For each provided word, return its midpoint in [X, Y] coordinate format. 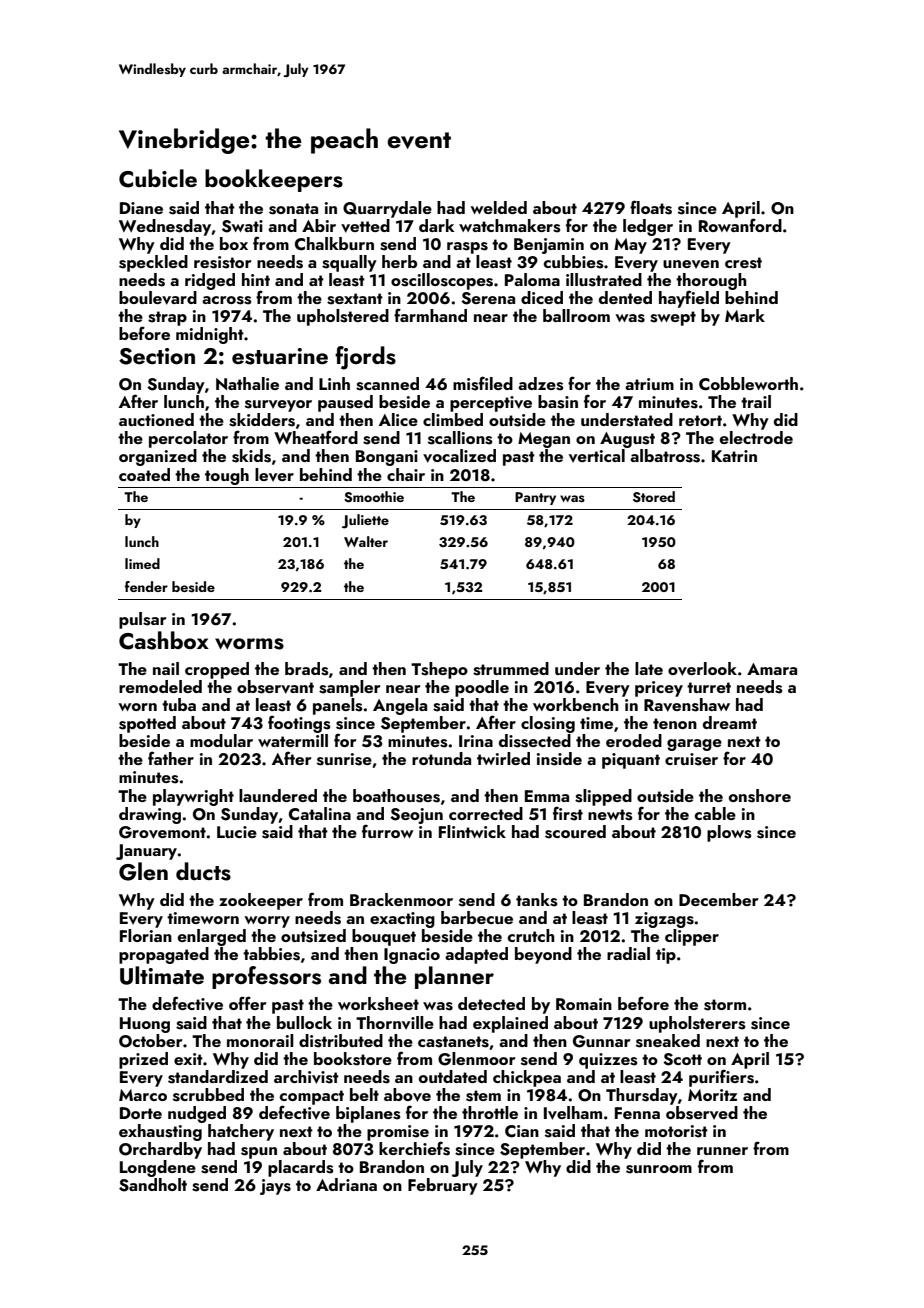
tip [666, 956]
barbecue [477, 917]
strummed [511, 669]
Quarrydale [387, 209]
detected [491, 1003]
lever [274, 475]
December [718, 899]
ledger [648, 227]
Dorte [141, 1113]
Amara [772, 669]
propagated [164, 955]
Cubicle [158, 178]
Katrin [734, 456]
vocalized [459, 456]
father [171, 758]
